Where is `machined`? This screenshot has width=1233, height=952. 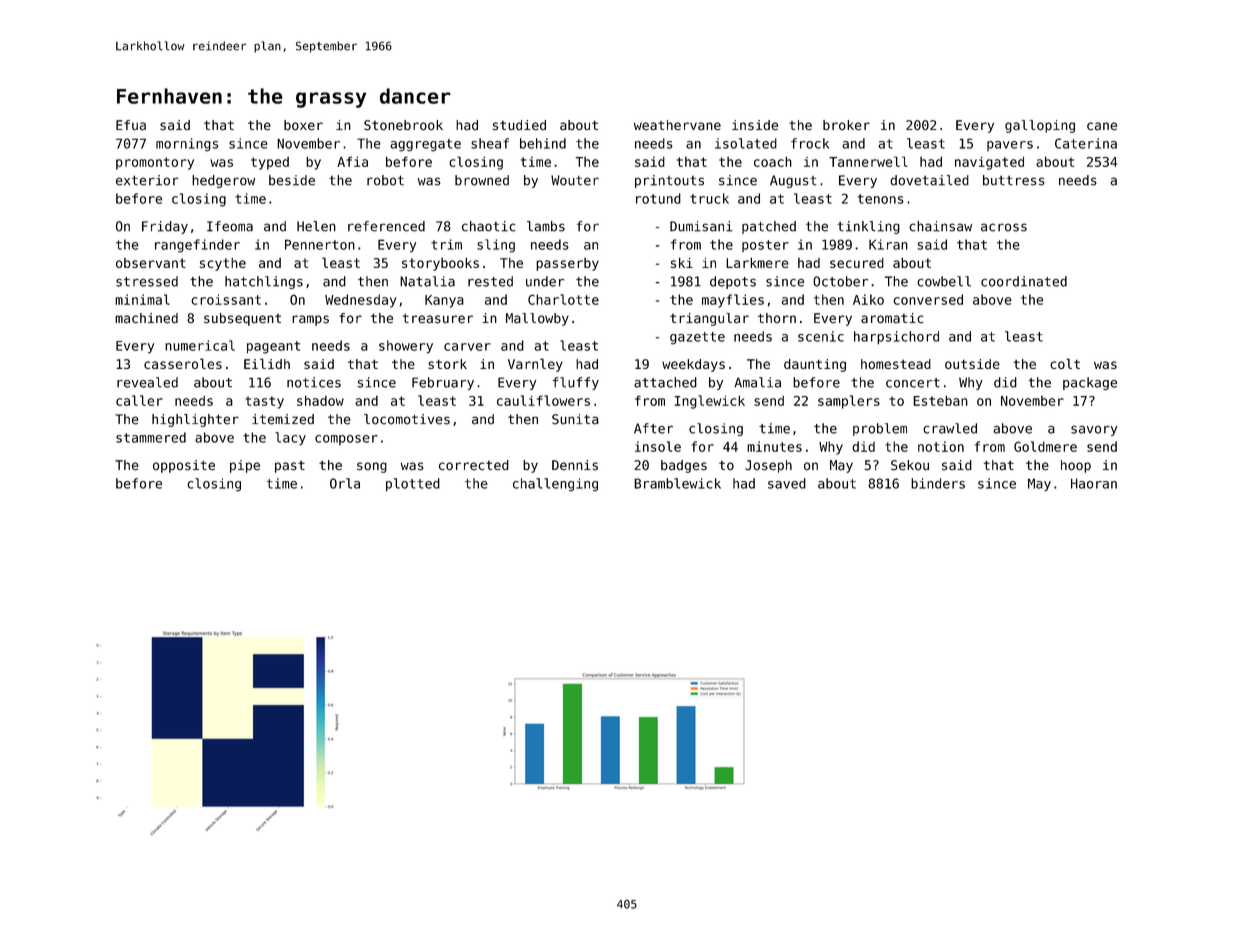
machined is located at coordinates (146, 318).
